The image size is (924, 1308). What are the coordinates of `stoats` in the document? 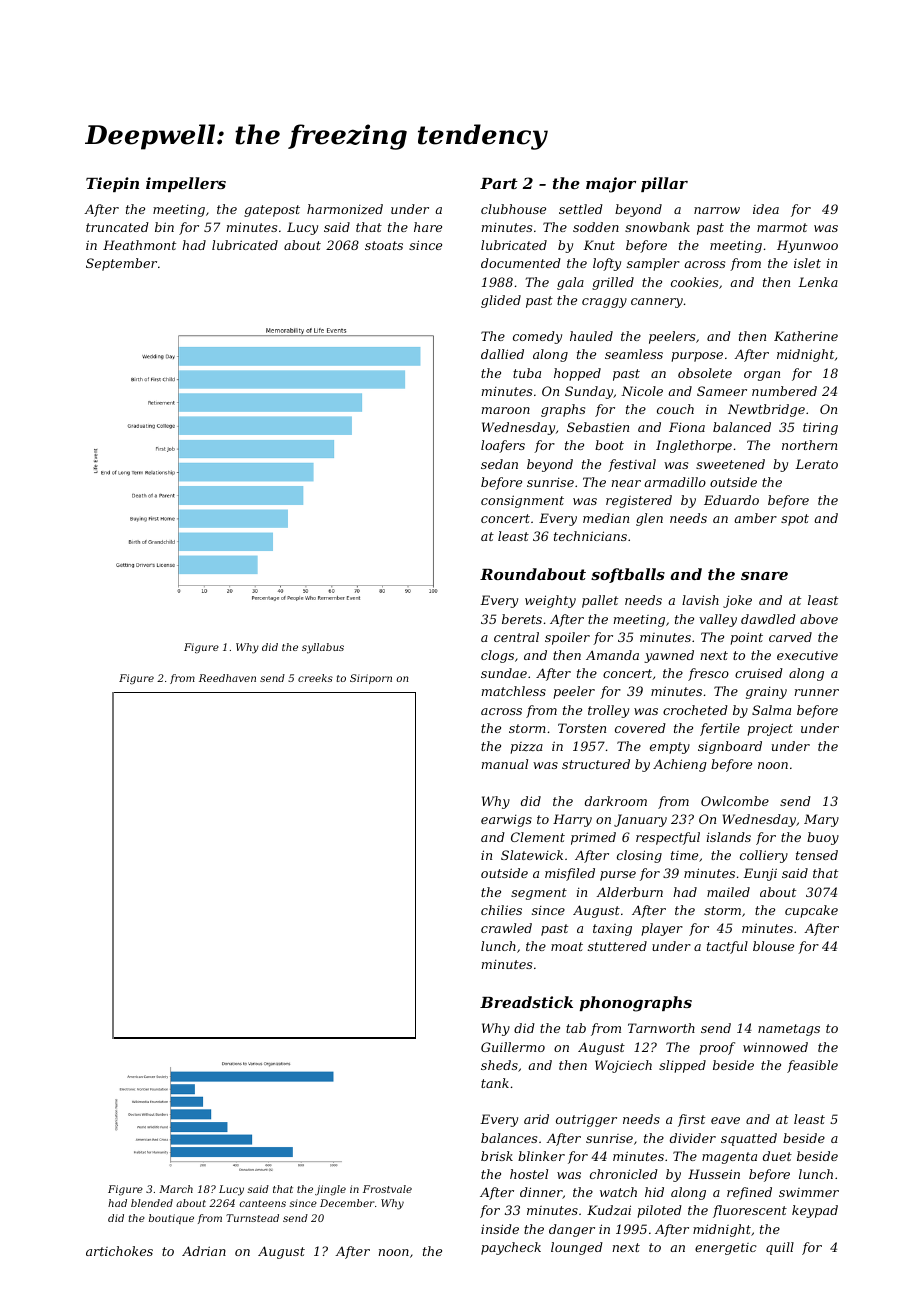 It's located at (384, 245).
